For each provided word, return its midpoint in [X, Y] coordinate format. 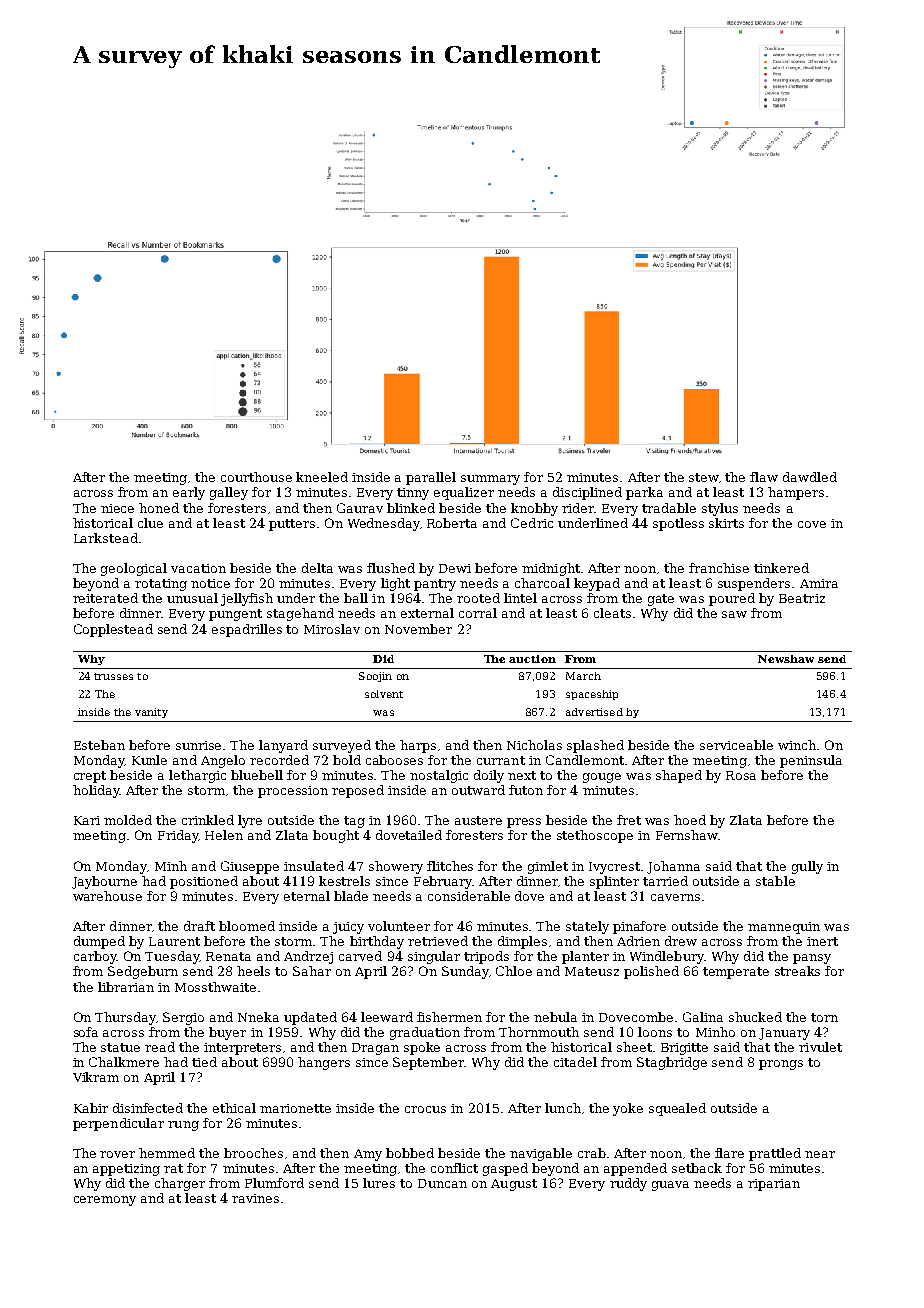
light [395, 584]
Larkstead [106, 538]
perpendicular [118, 1124]
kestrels [344, 881]
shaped [679, 776]
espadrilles [247, 630]
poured [732, 599]
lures [379, 1183]
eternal [307, 896]
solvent [384, 694]
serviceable [736, 745]
